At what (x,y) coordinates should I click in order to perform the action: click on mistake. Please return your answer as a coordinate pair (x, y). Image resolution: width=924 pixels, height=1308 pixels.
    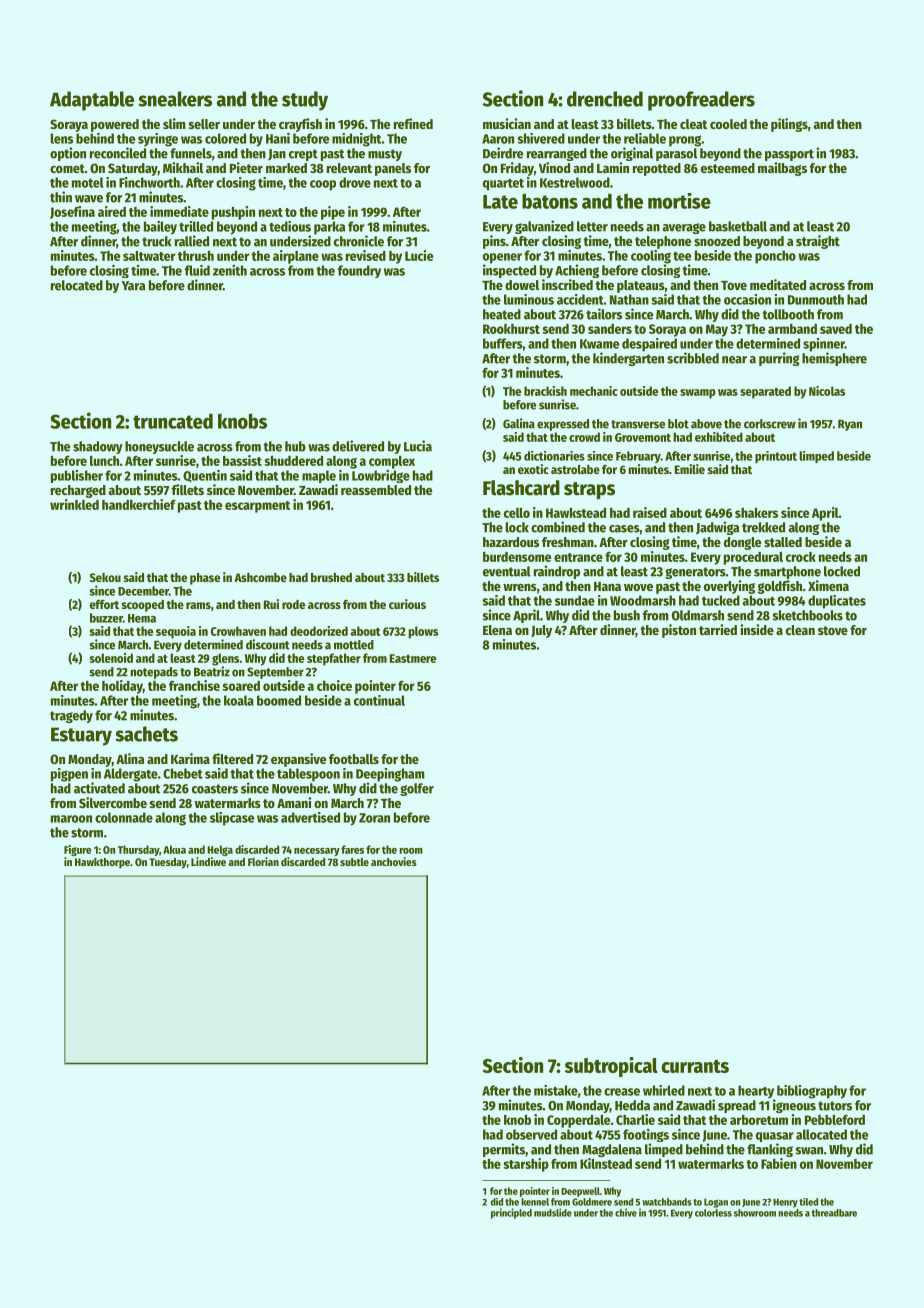
    Looking at the image, I should click on (556, 1090).
